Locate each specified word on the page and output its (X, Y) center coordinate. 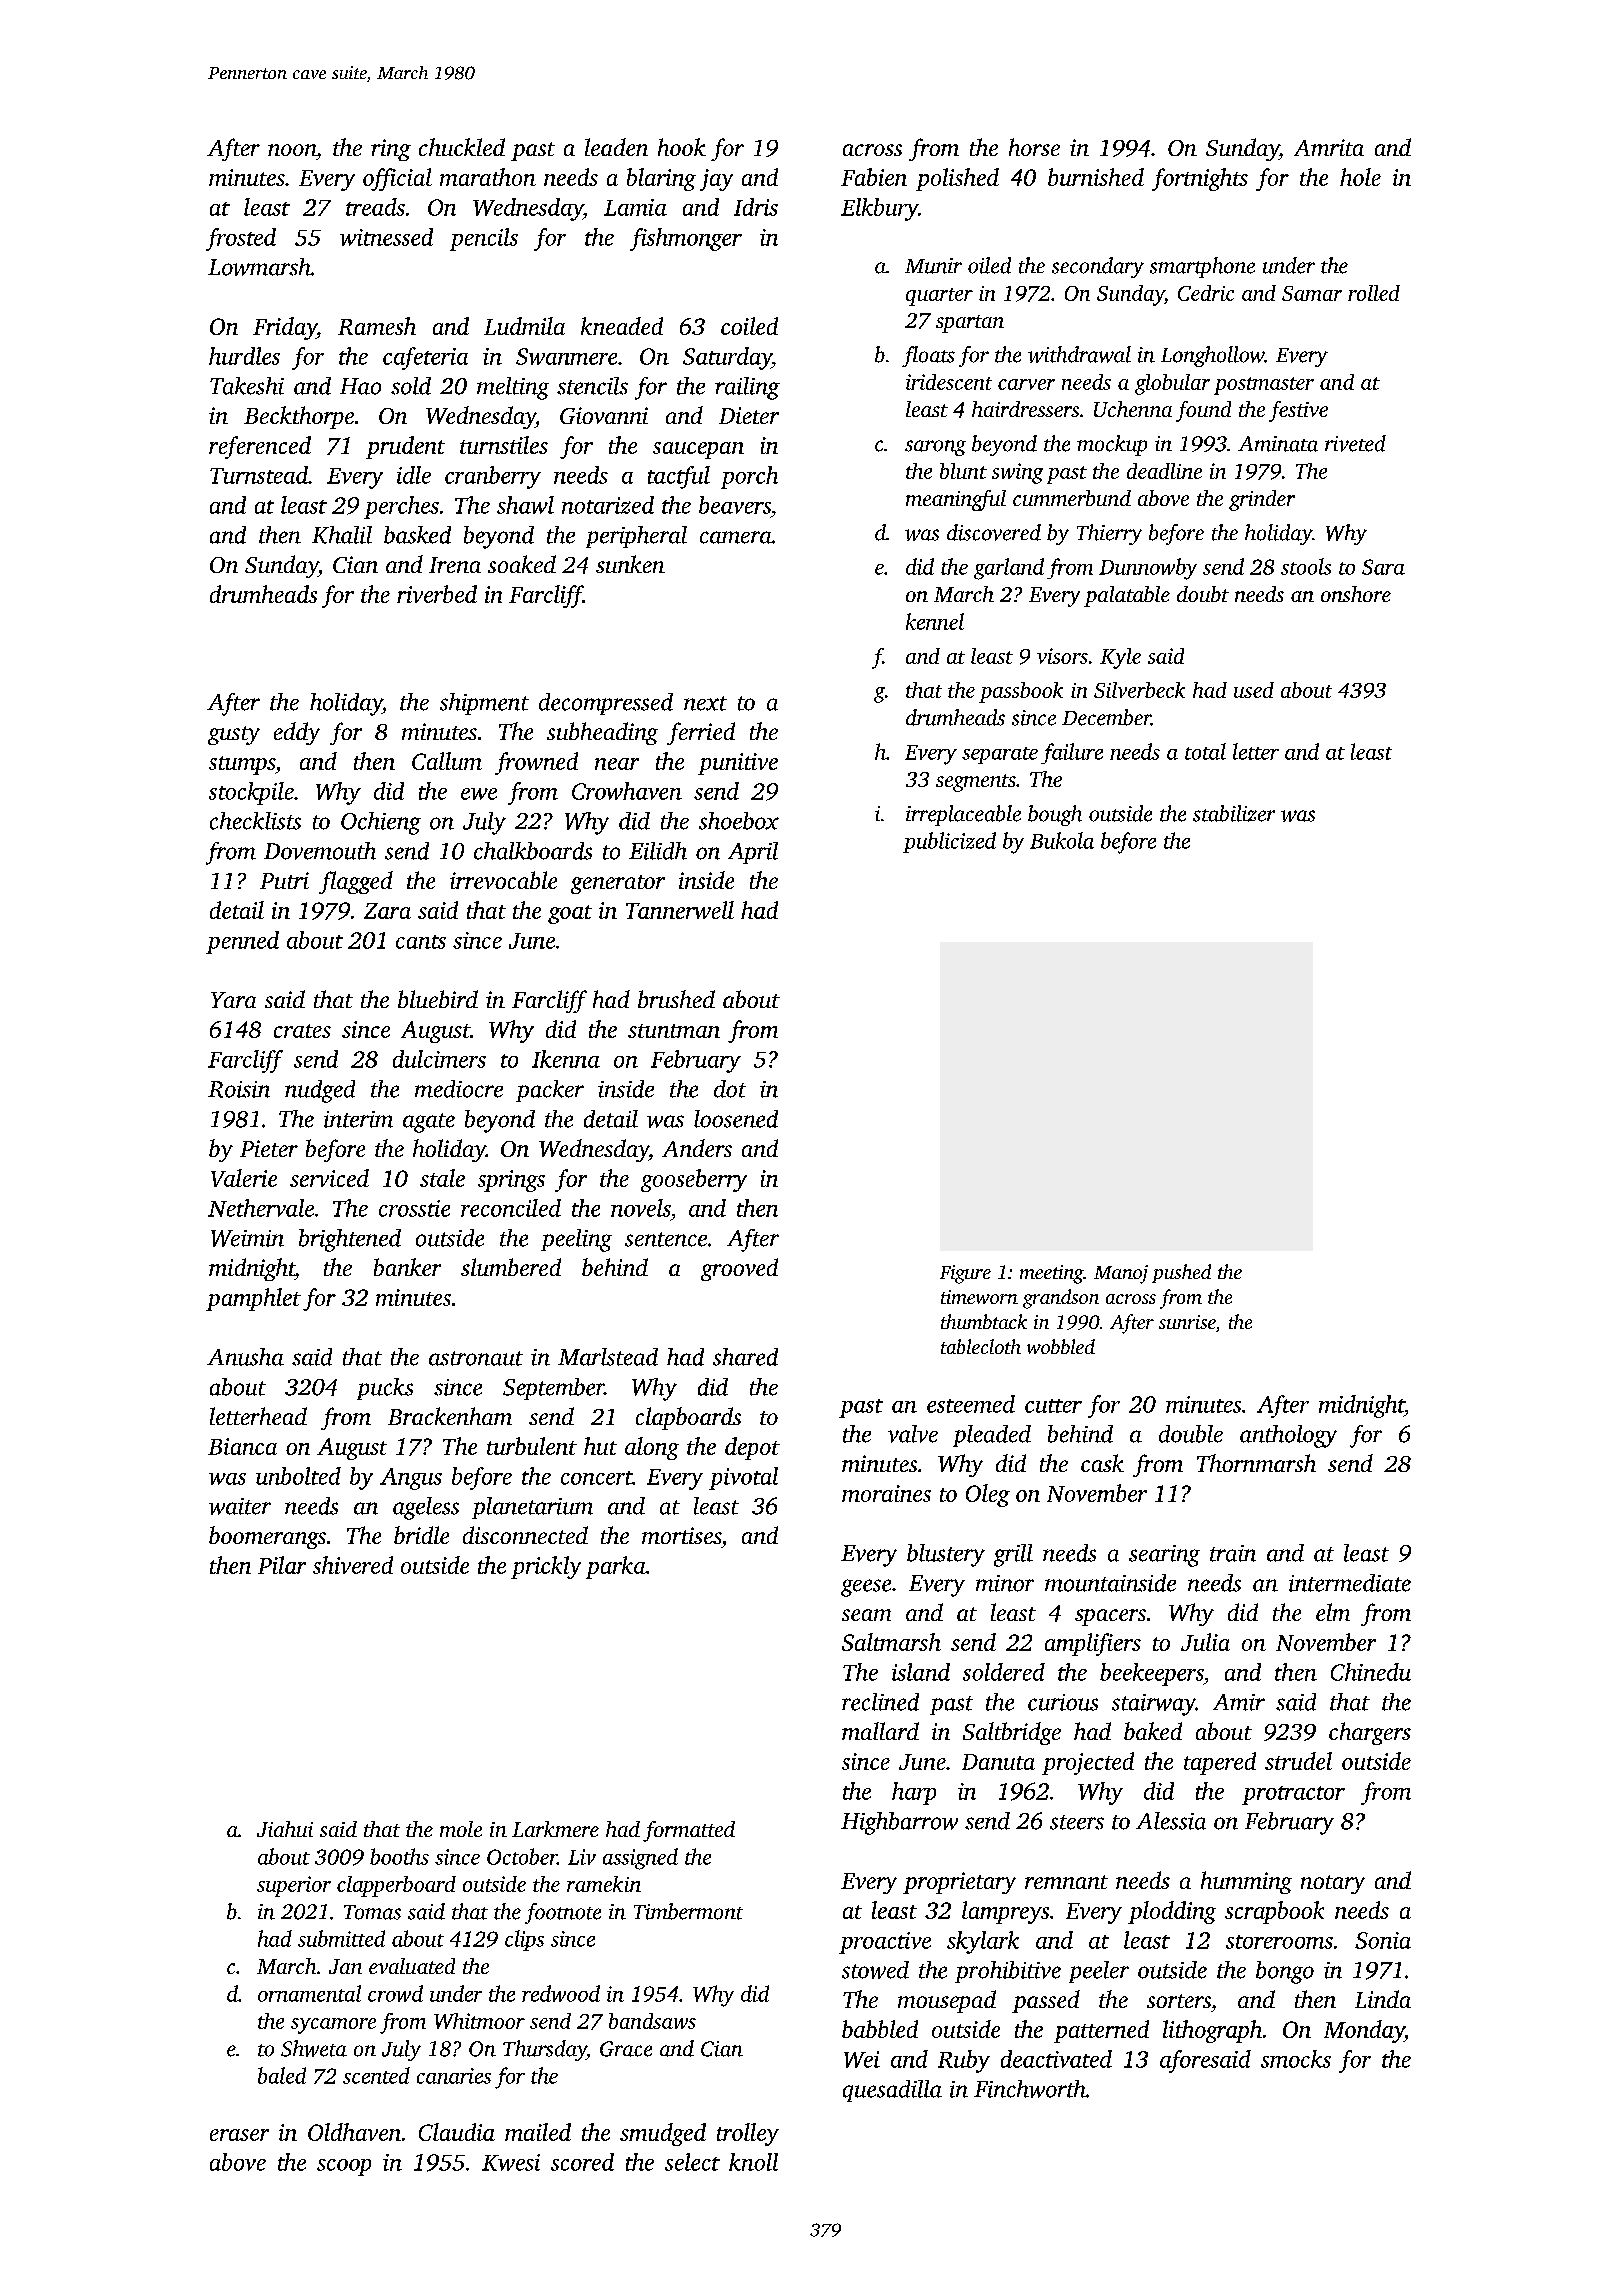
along (652, 1448)
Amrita (1329, 147)
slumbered (511, 1267)
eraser (239, 2135)
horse (1034, 147)
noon (292, 150)
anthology (1288, 1436)
